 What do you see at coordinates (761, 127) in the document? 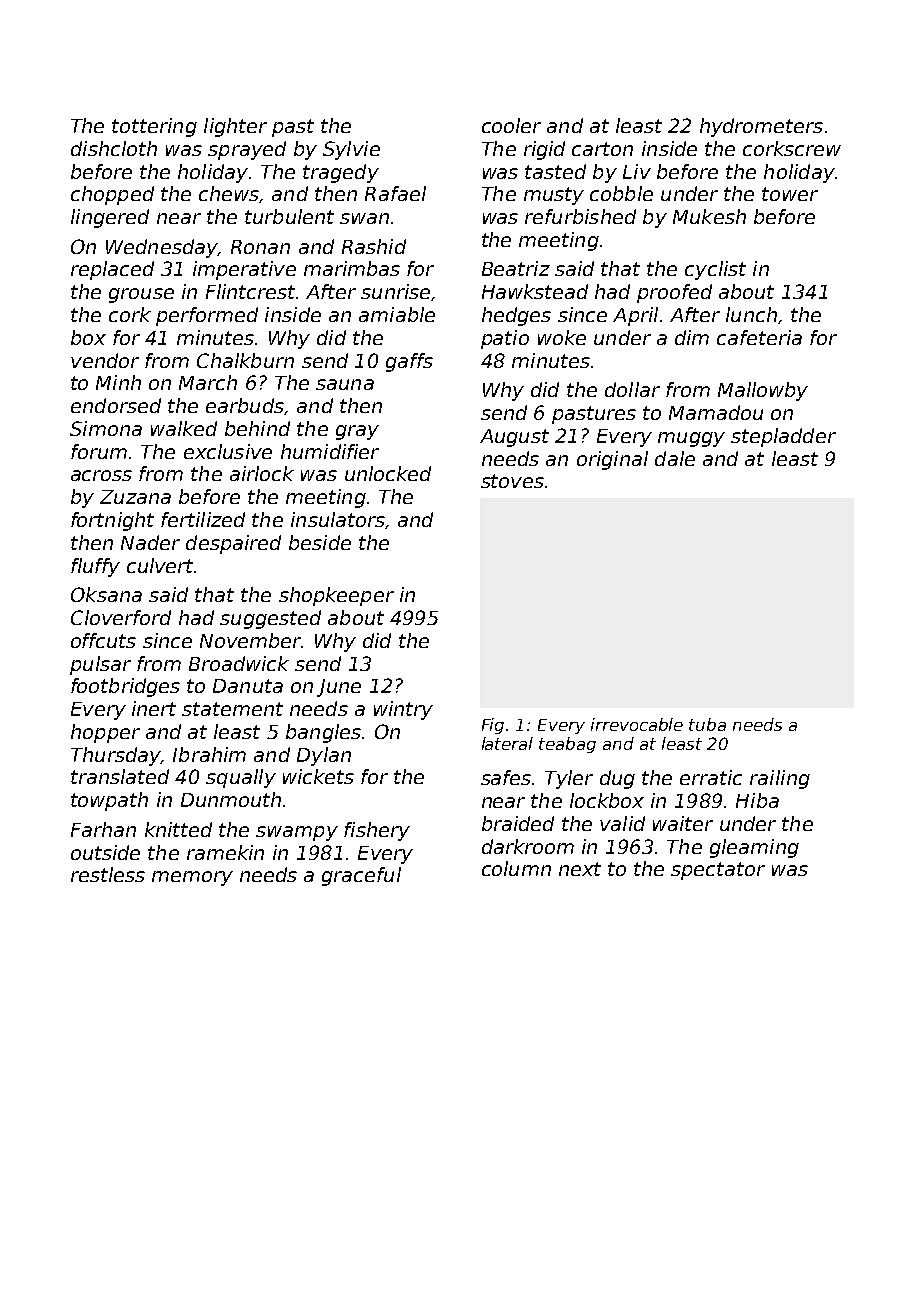
I see `hydrometers` at bounding box center [761, 127].
